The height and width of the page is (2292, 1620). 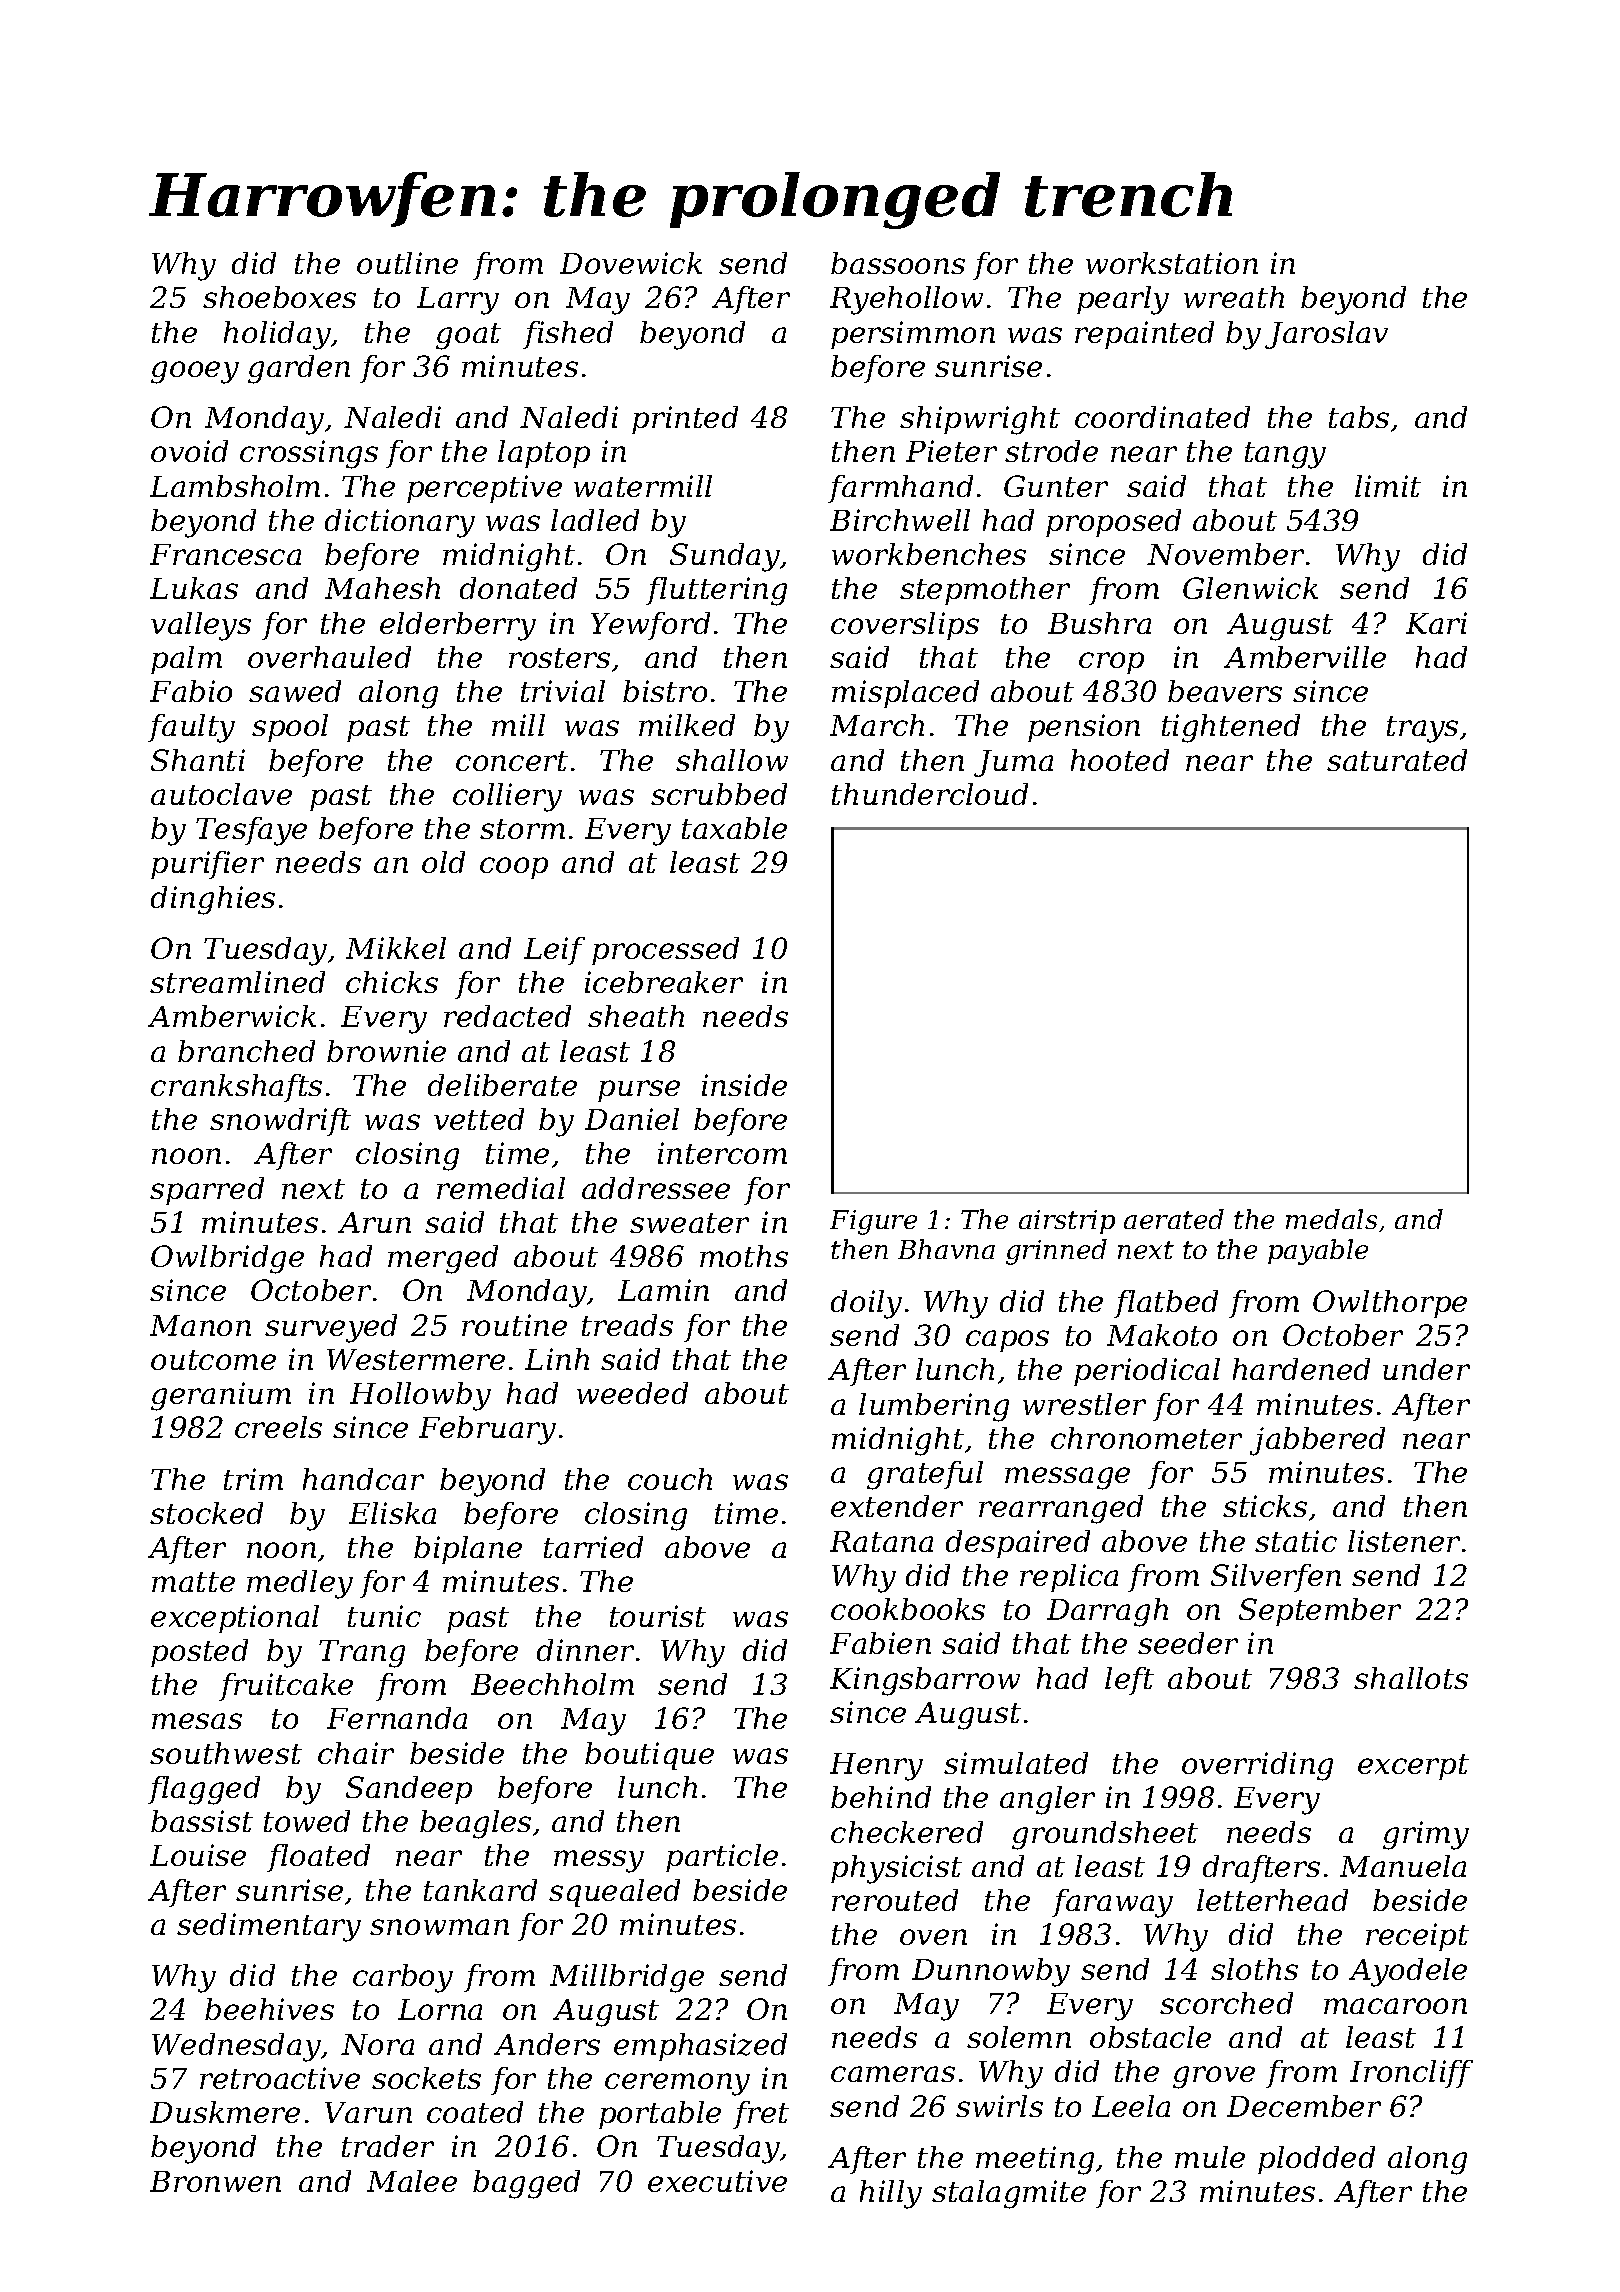 I want to click on Yewford, so click(x=650, y=626).
